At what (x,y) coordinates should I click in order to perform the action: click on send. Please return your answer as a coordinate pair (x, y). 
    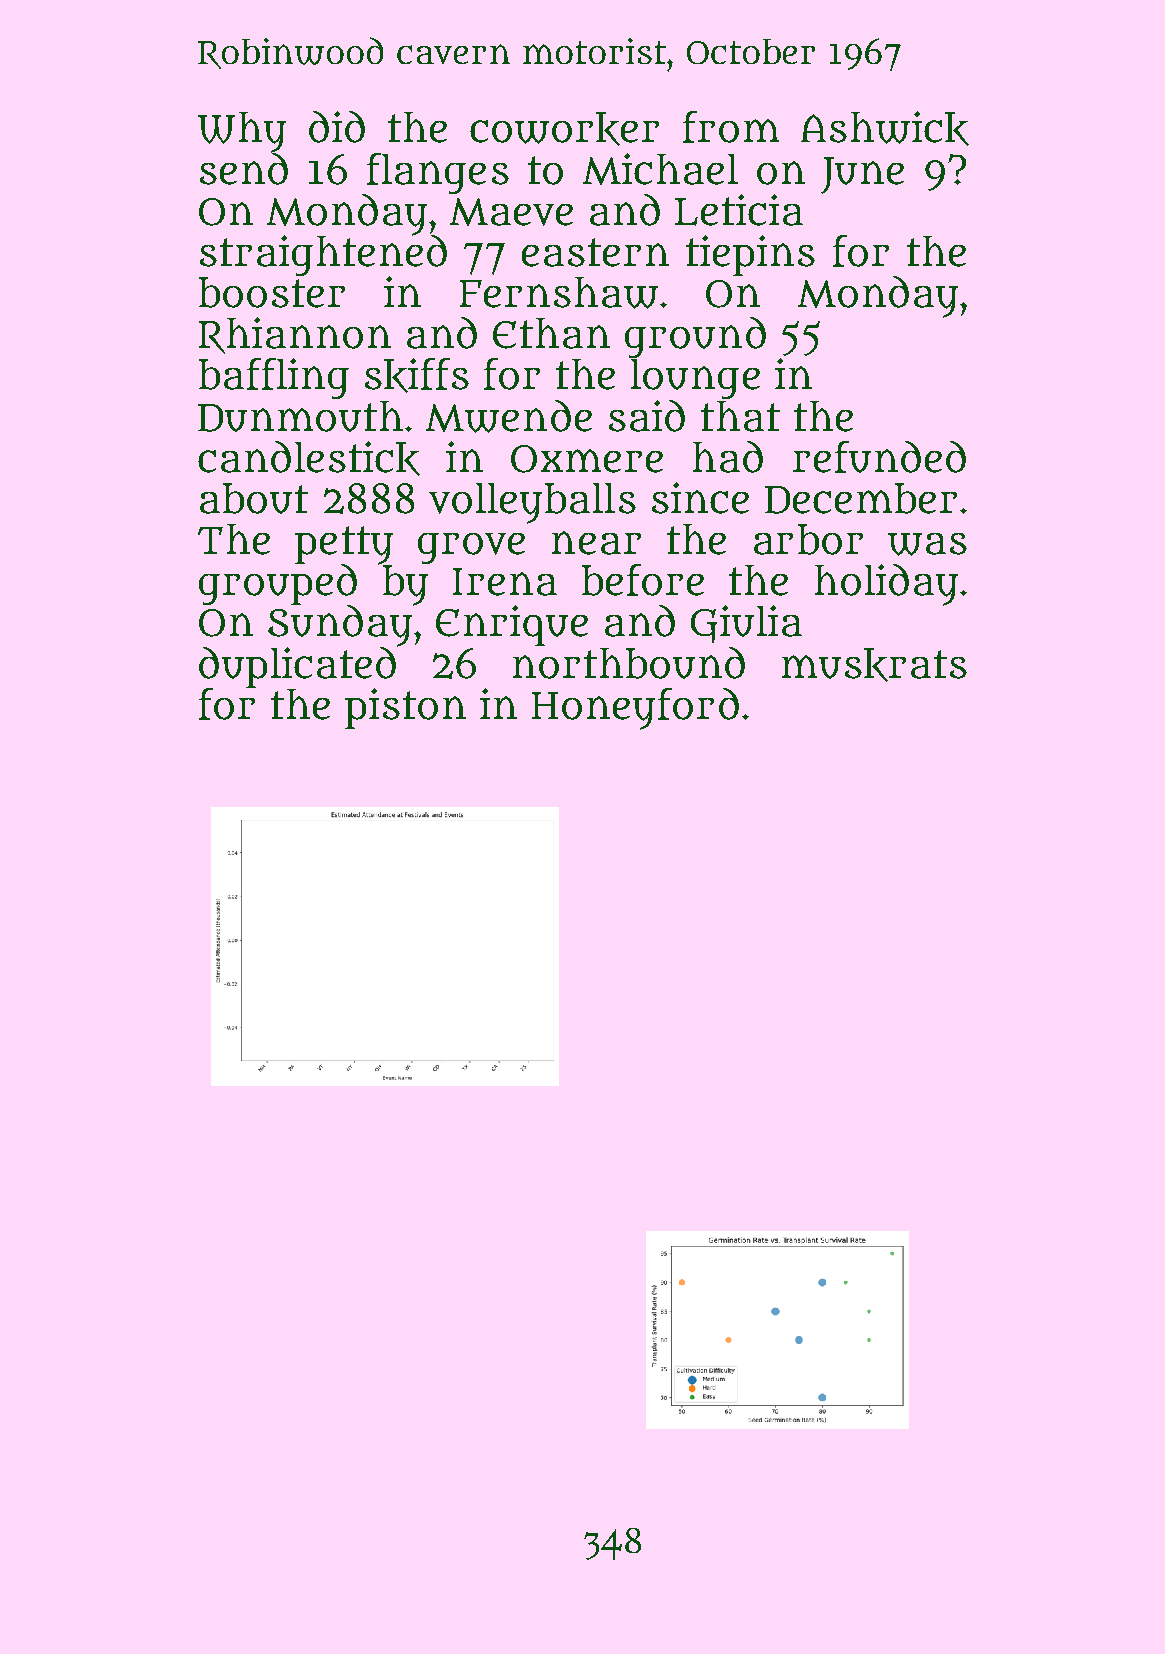
    Looking at the image, I should click on (244, 168).
